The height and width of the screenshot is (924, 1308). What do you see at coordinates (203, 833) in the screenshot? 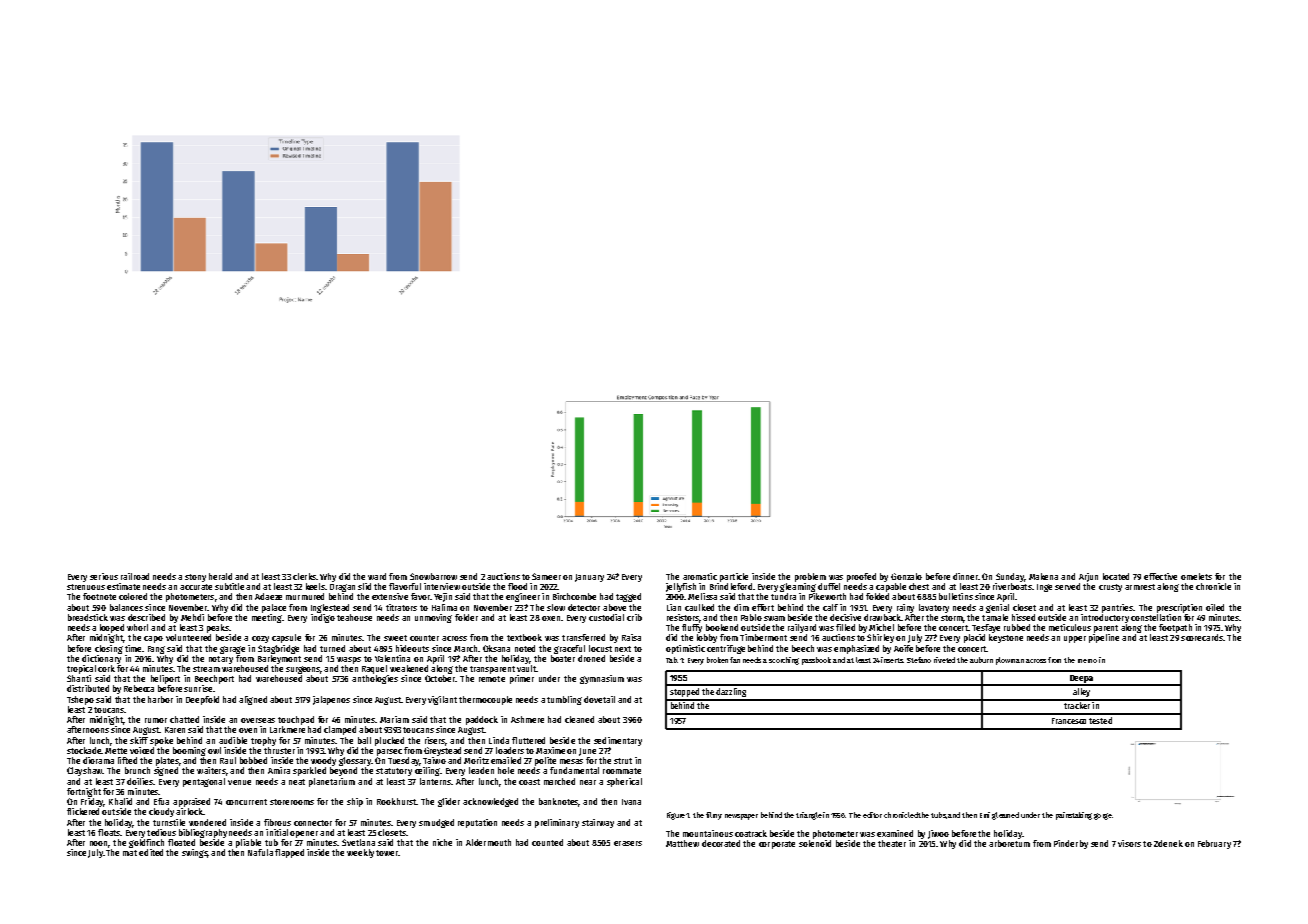
I see `bibliography` at bounding box center [203, 833].
